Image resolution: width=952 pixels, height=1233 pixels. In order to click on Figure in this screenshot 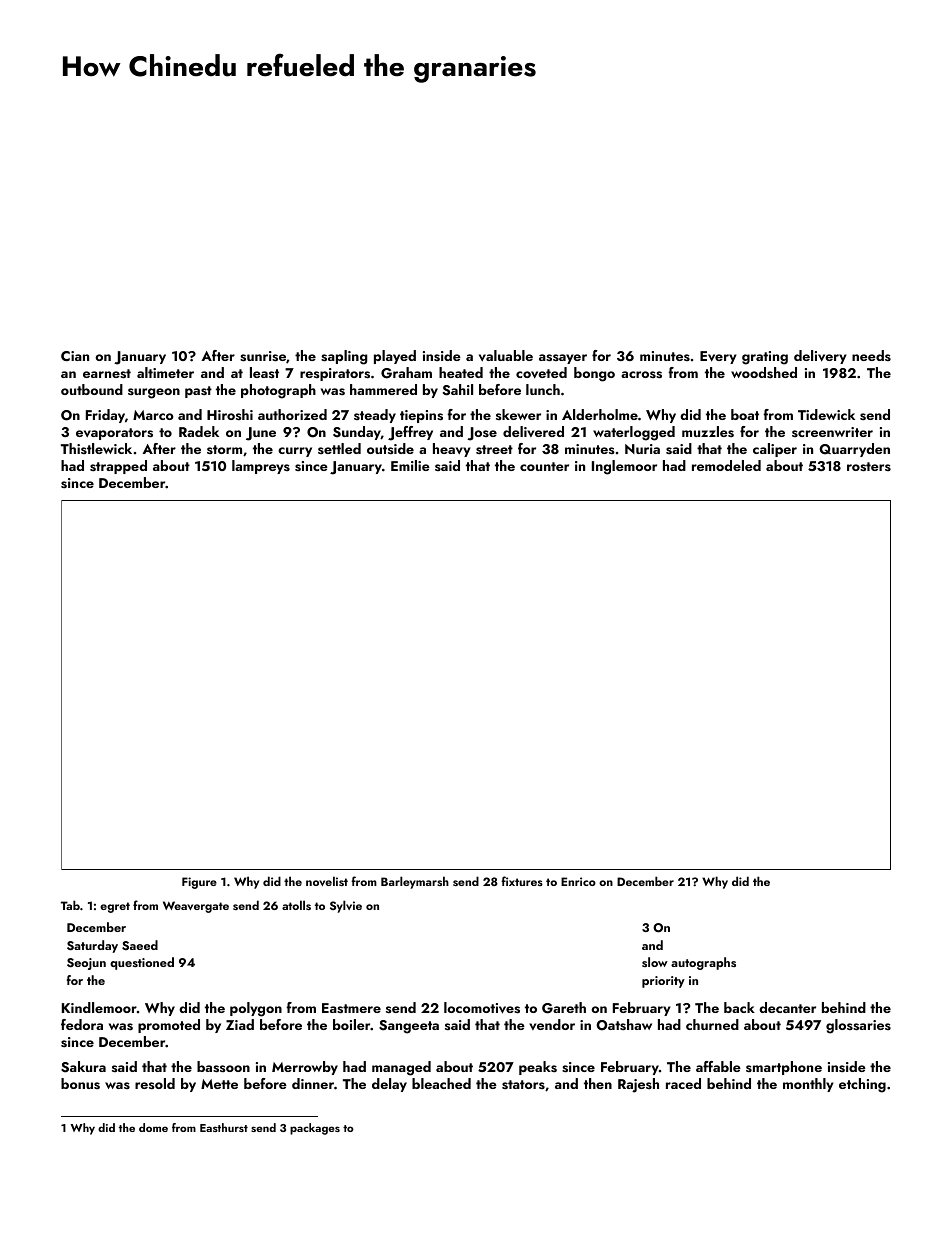, I will do `click(199, 883)`.
